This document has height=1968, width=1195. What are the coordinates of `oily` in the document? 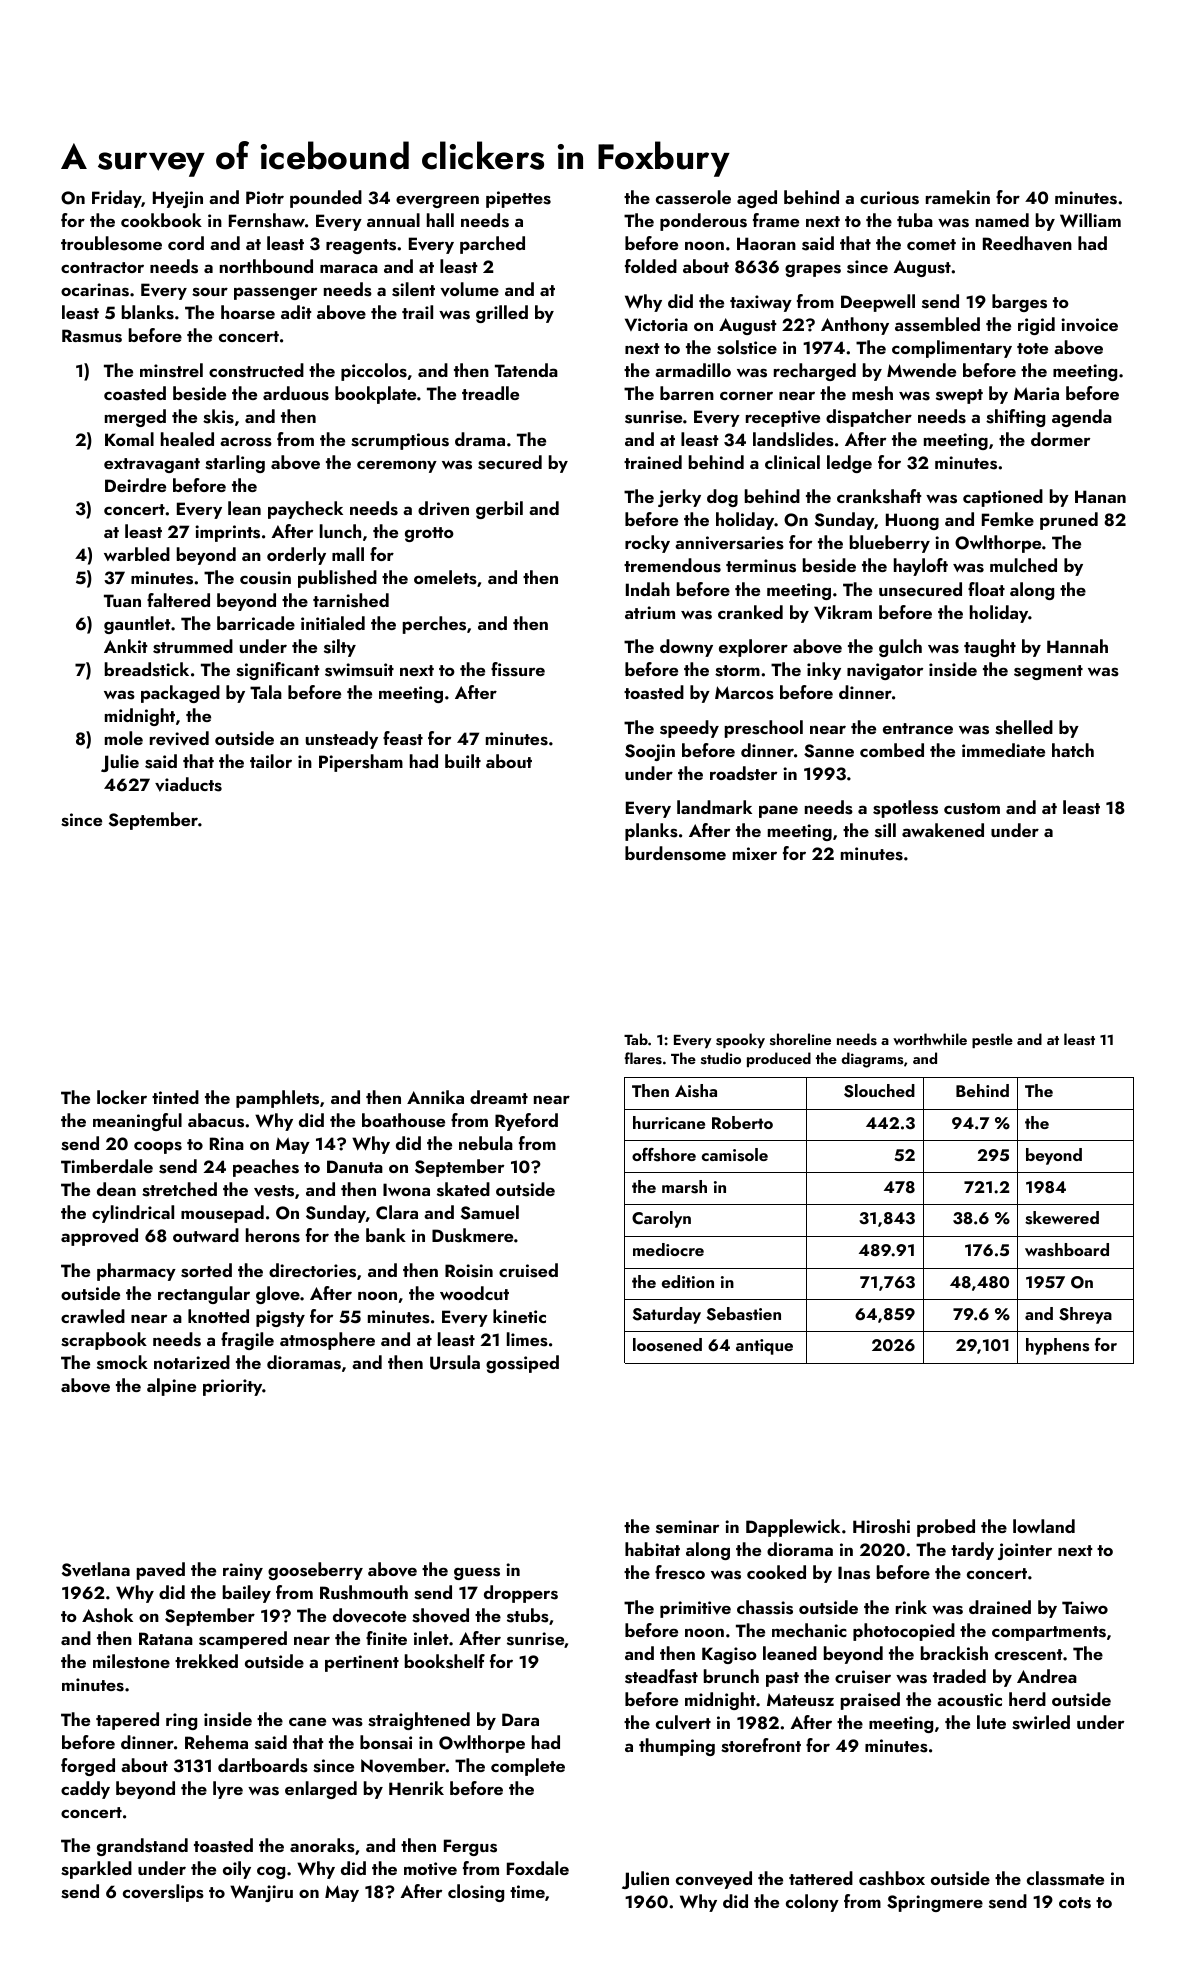 It's located at (237, 1870).
